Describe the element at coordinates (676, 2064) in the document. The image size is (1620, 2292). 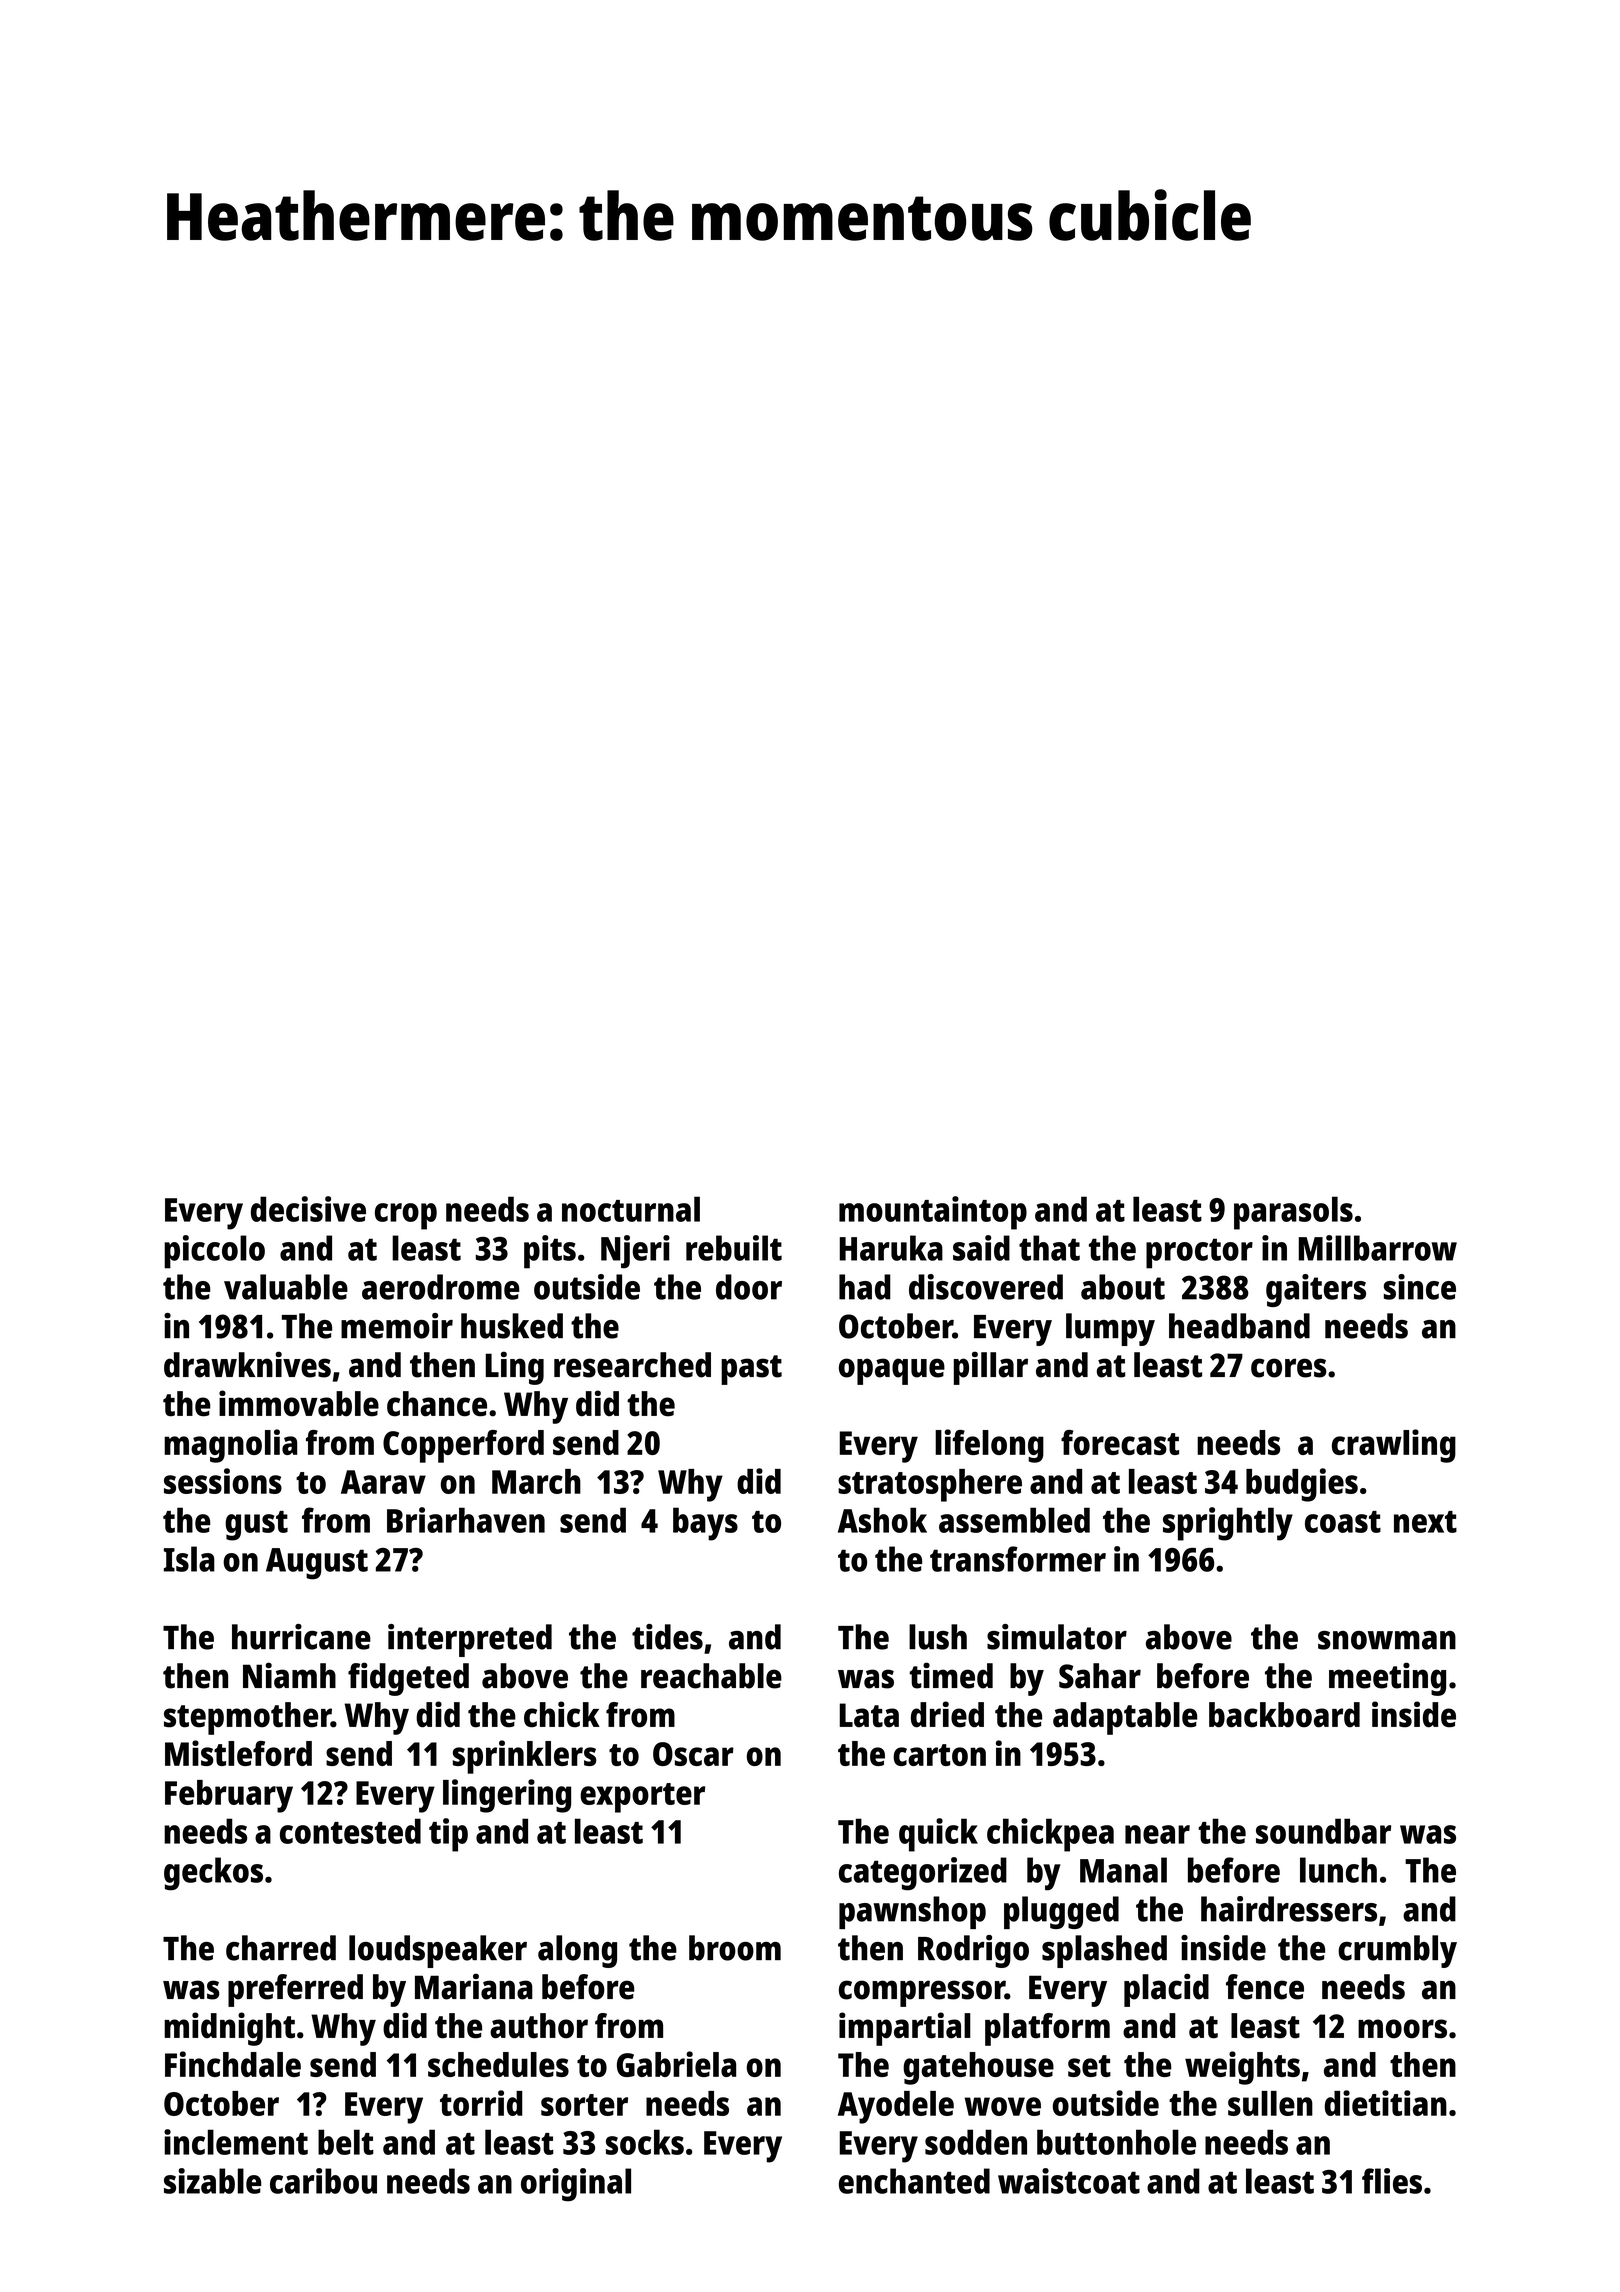
I see `Gabriela` at that location.
